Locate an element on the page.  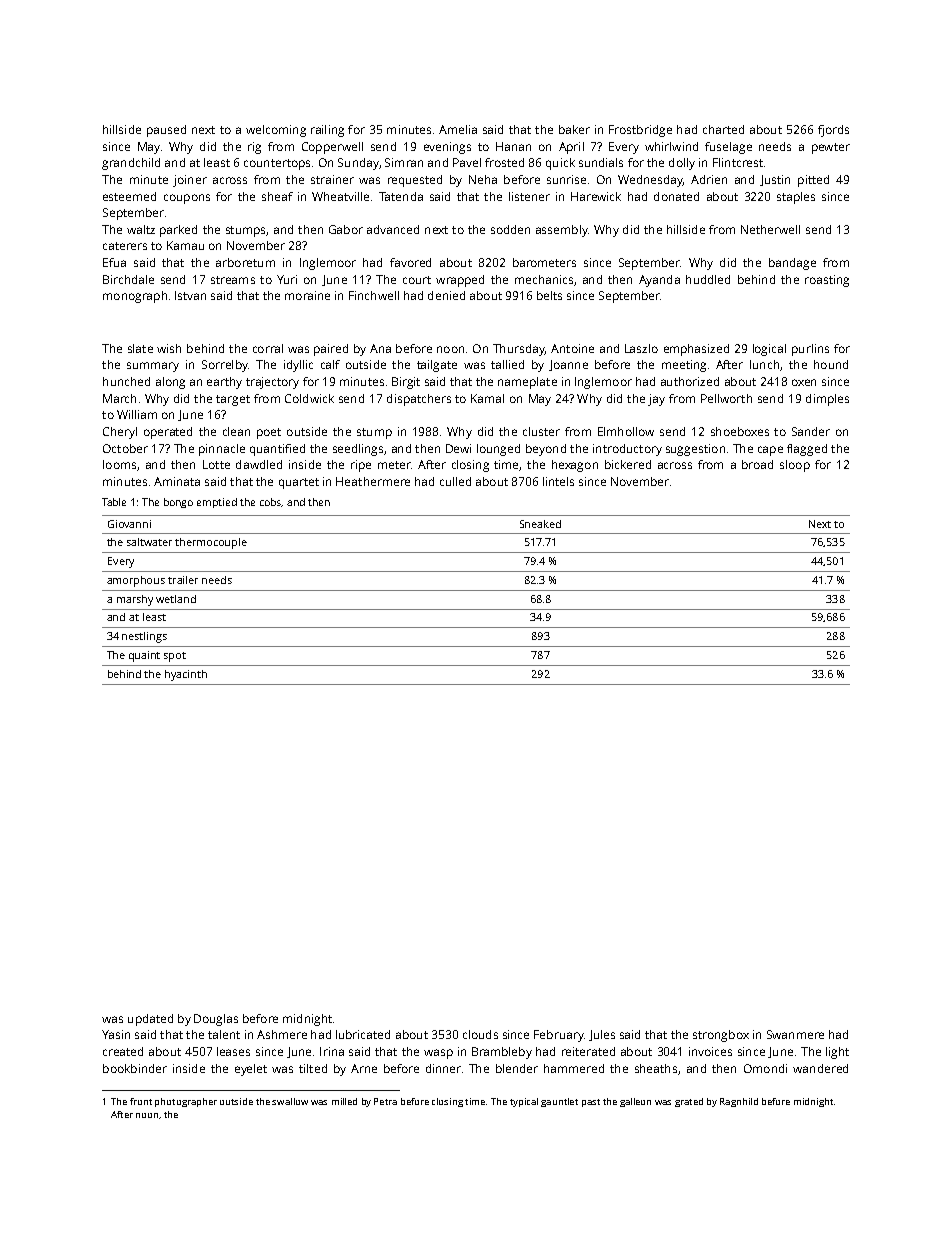
lintels is located at coordinates (558, 481).
